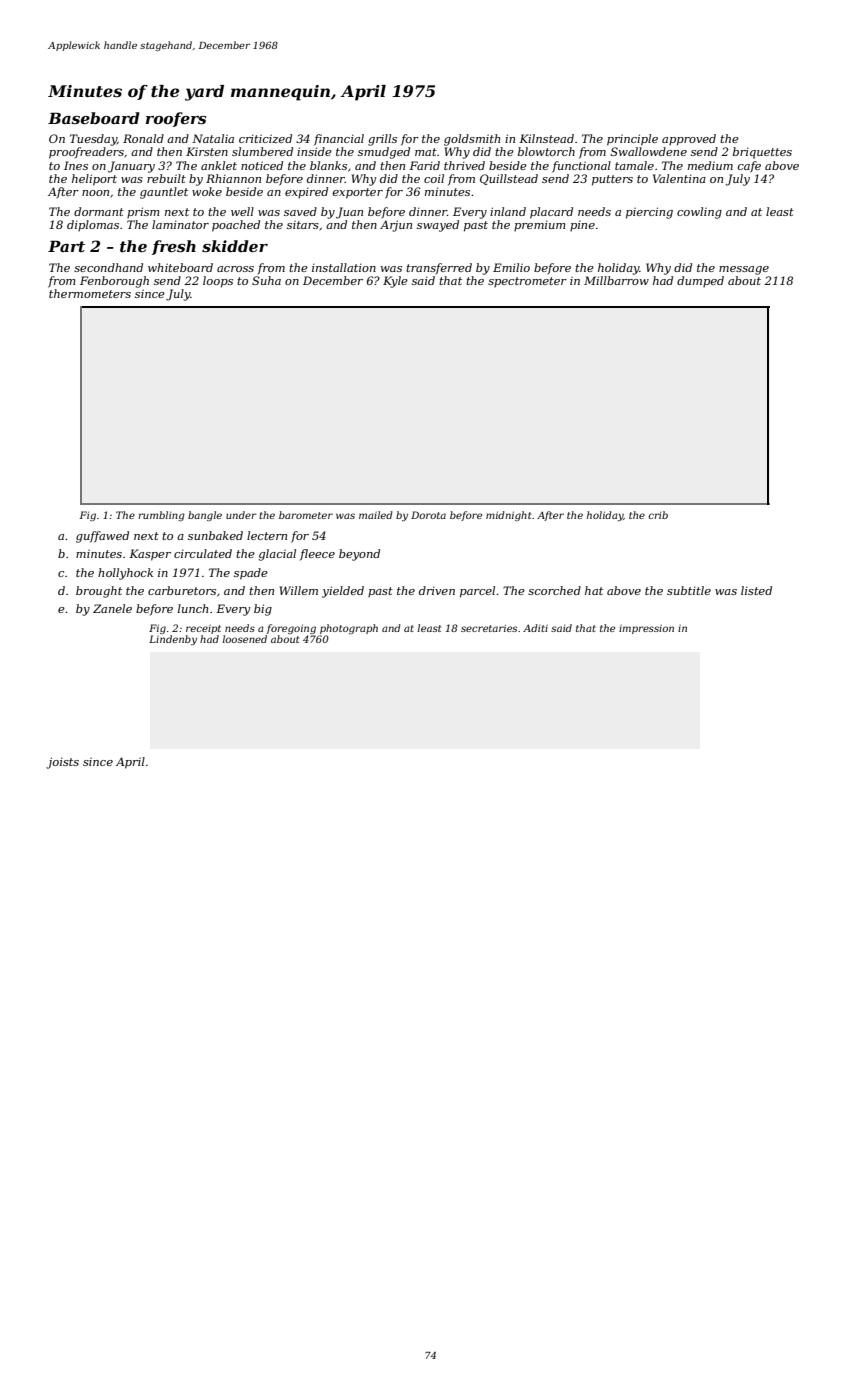 The image size is (849, 1400). What do you see at coordinates (94, 118) in the page?
I see `Baseboard` at bounding box center [94, 118].
